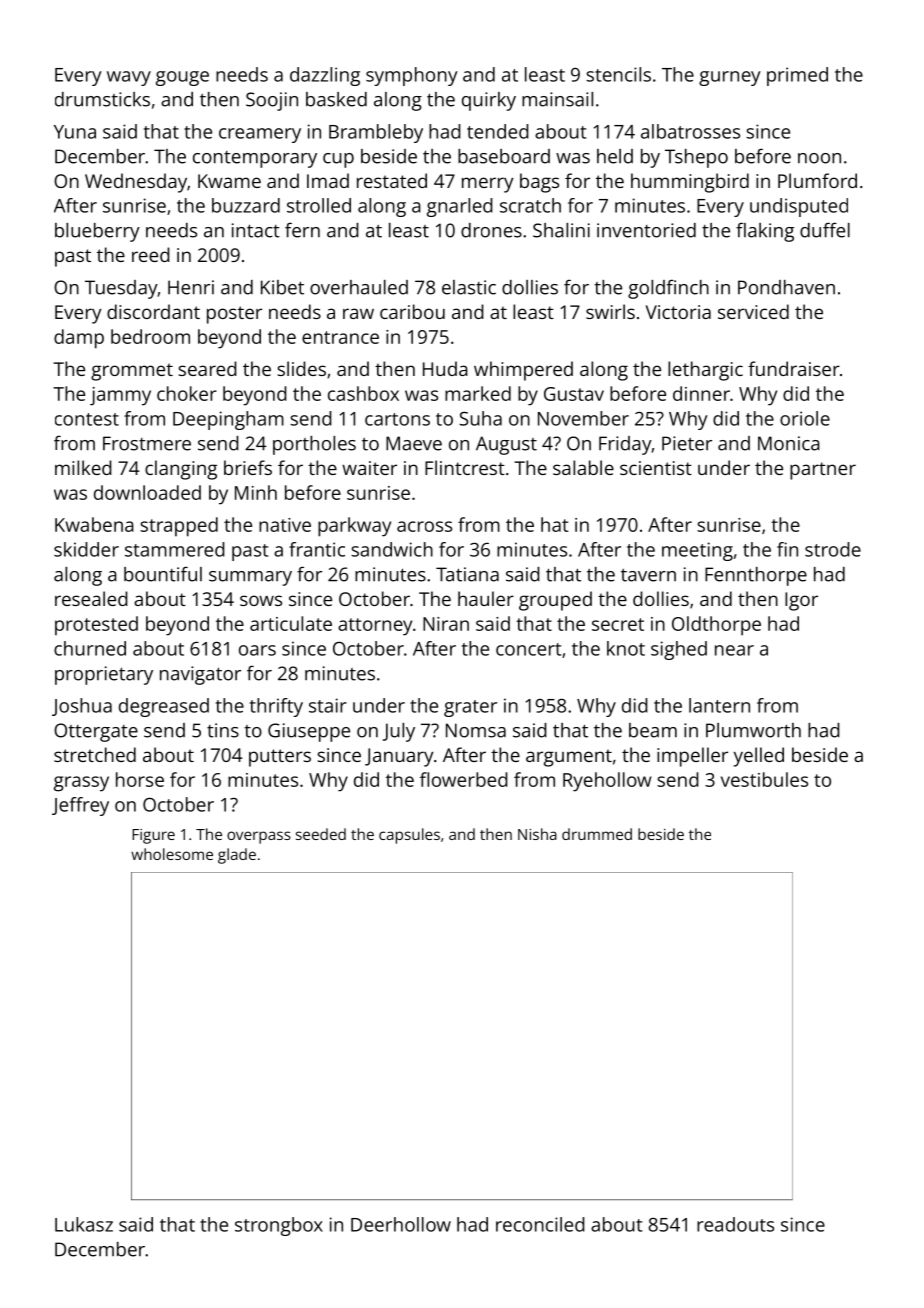  Describe the element at coordinates (401, 1224) in the page. I see `Deerhollow` at that location.
